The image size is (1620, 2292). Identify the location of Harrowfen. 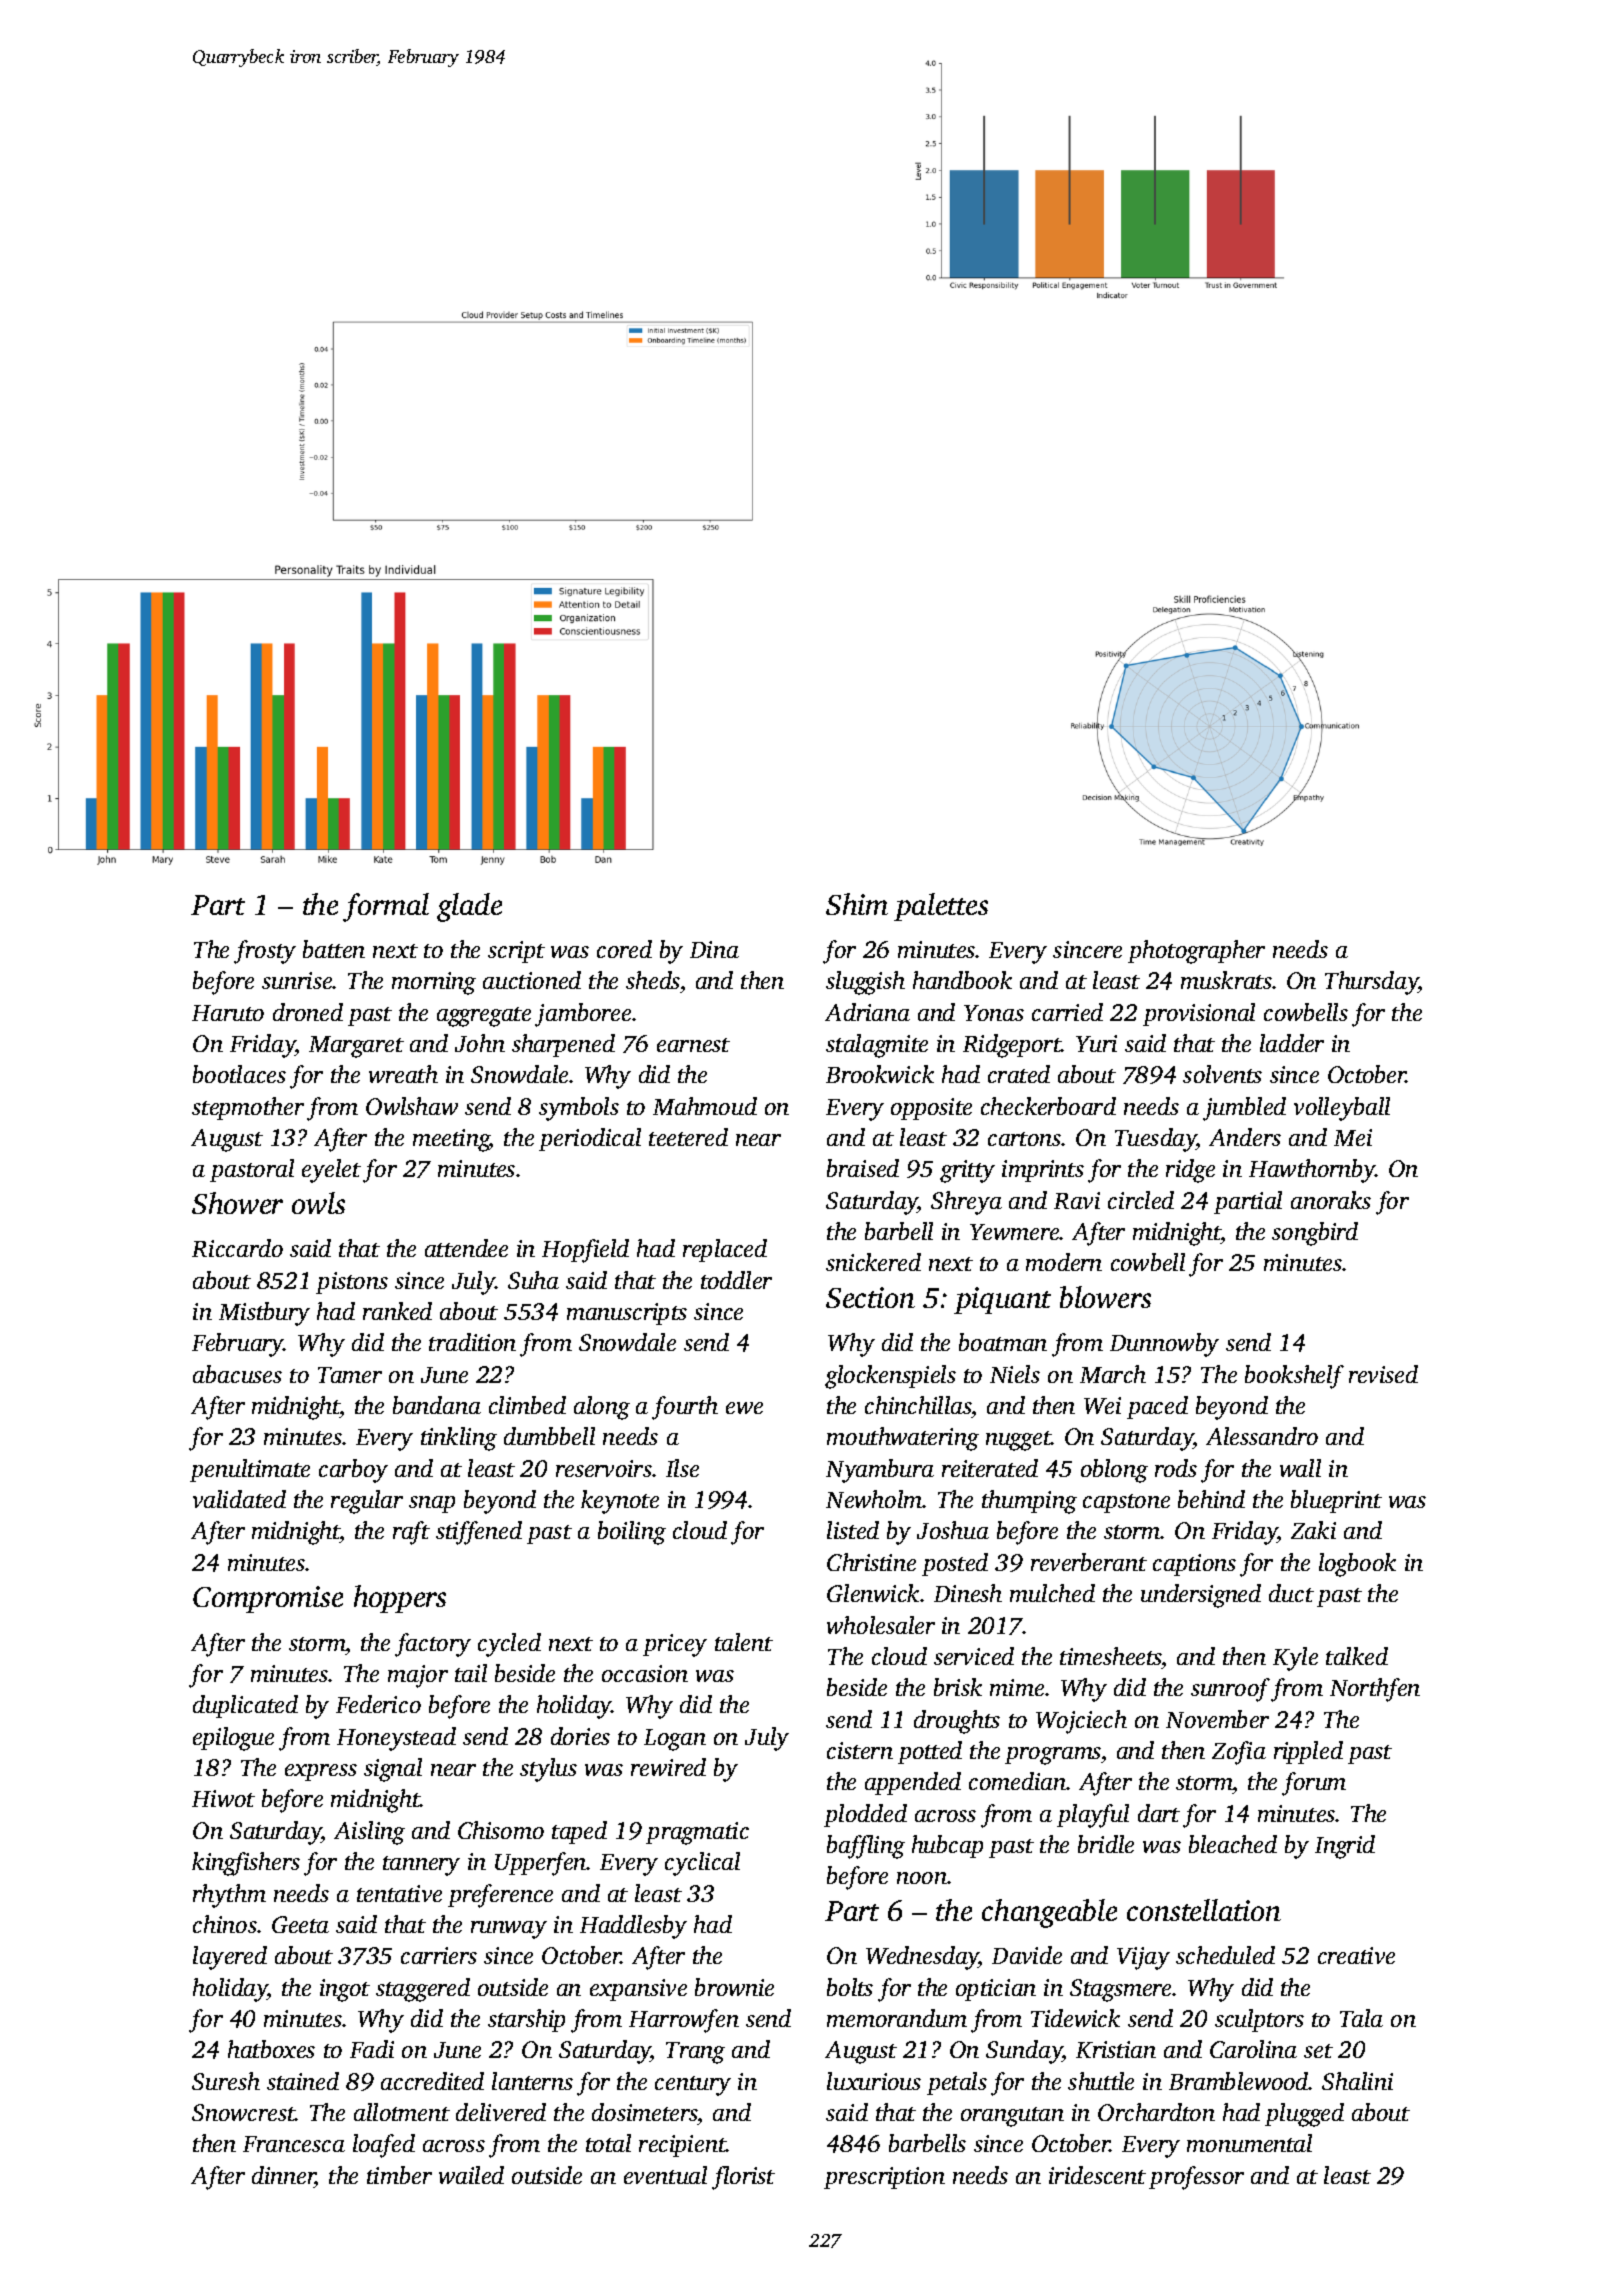
(684, 2021).
